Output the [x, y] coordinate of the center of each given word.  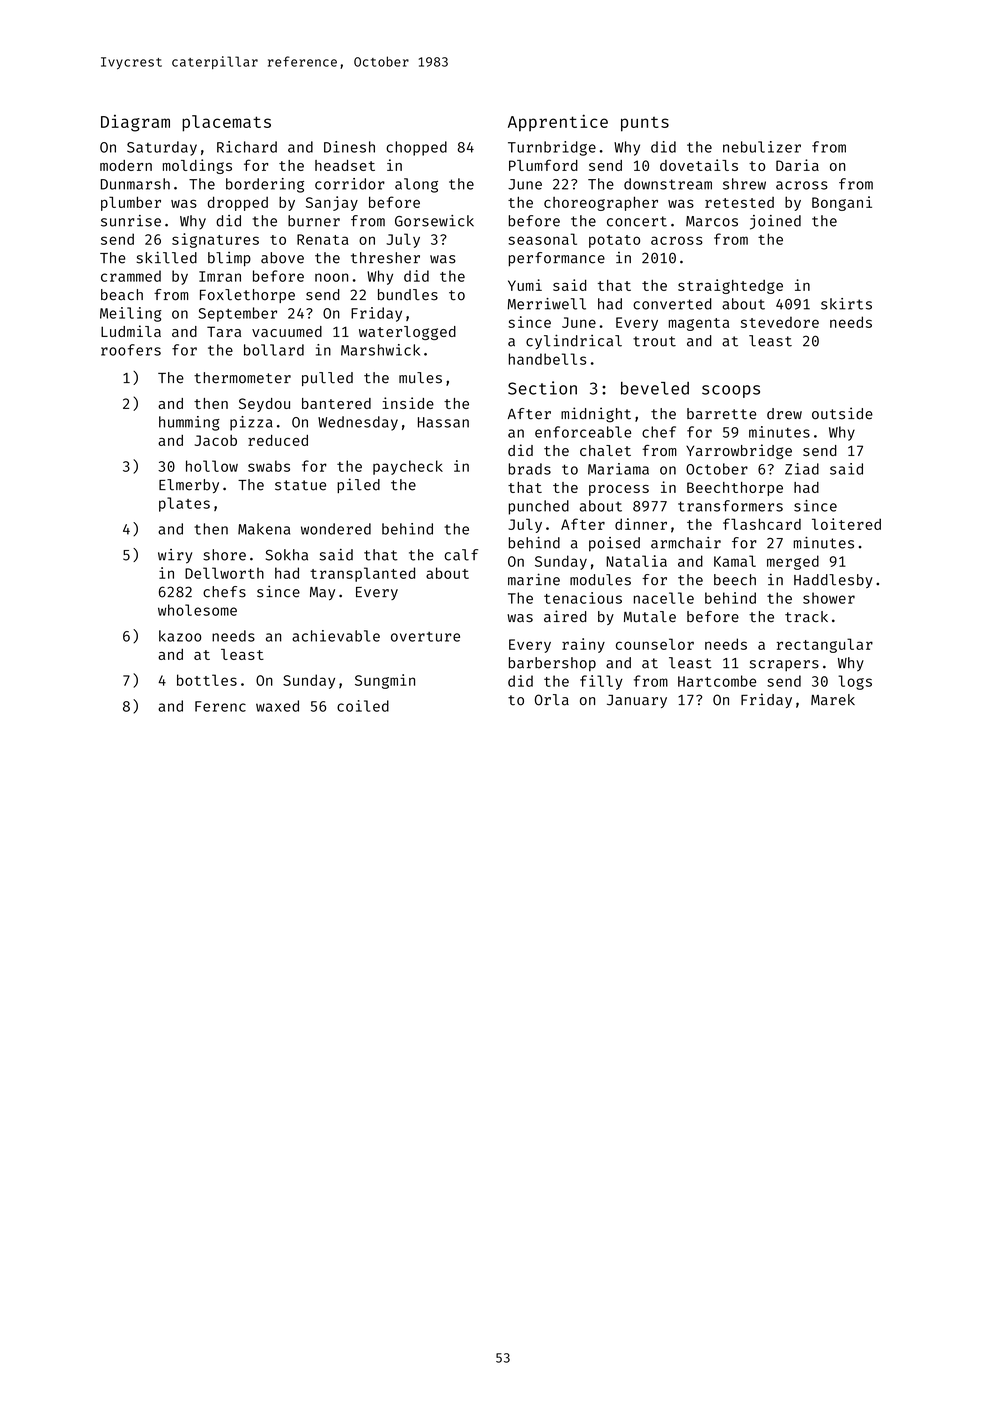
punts [645, 124]
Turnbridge [552, 148]
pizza [251, 423]
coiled [363, 706]
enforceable [583, 432]
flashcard [762, 524]
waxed [277, 706]
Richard [247, 147]
